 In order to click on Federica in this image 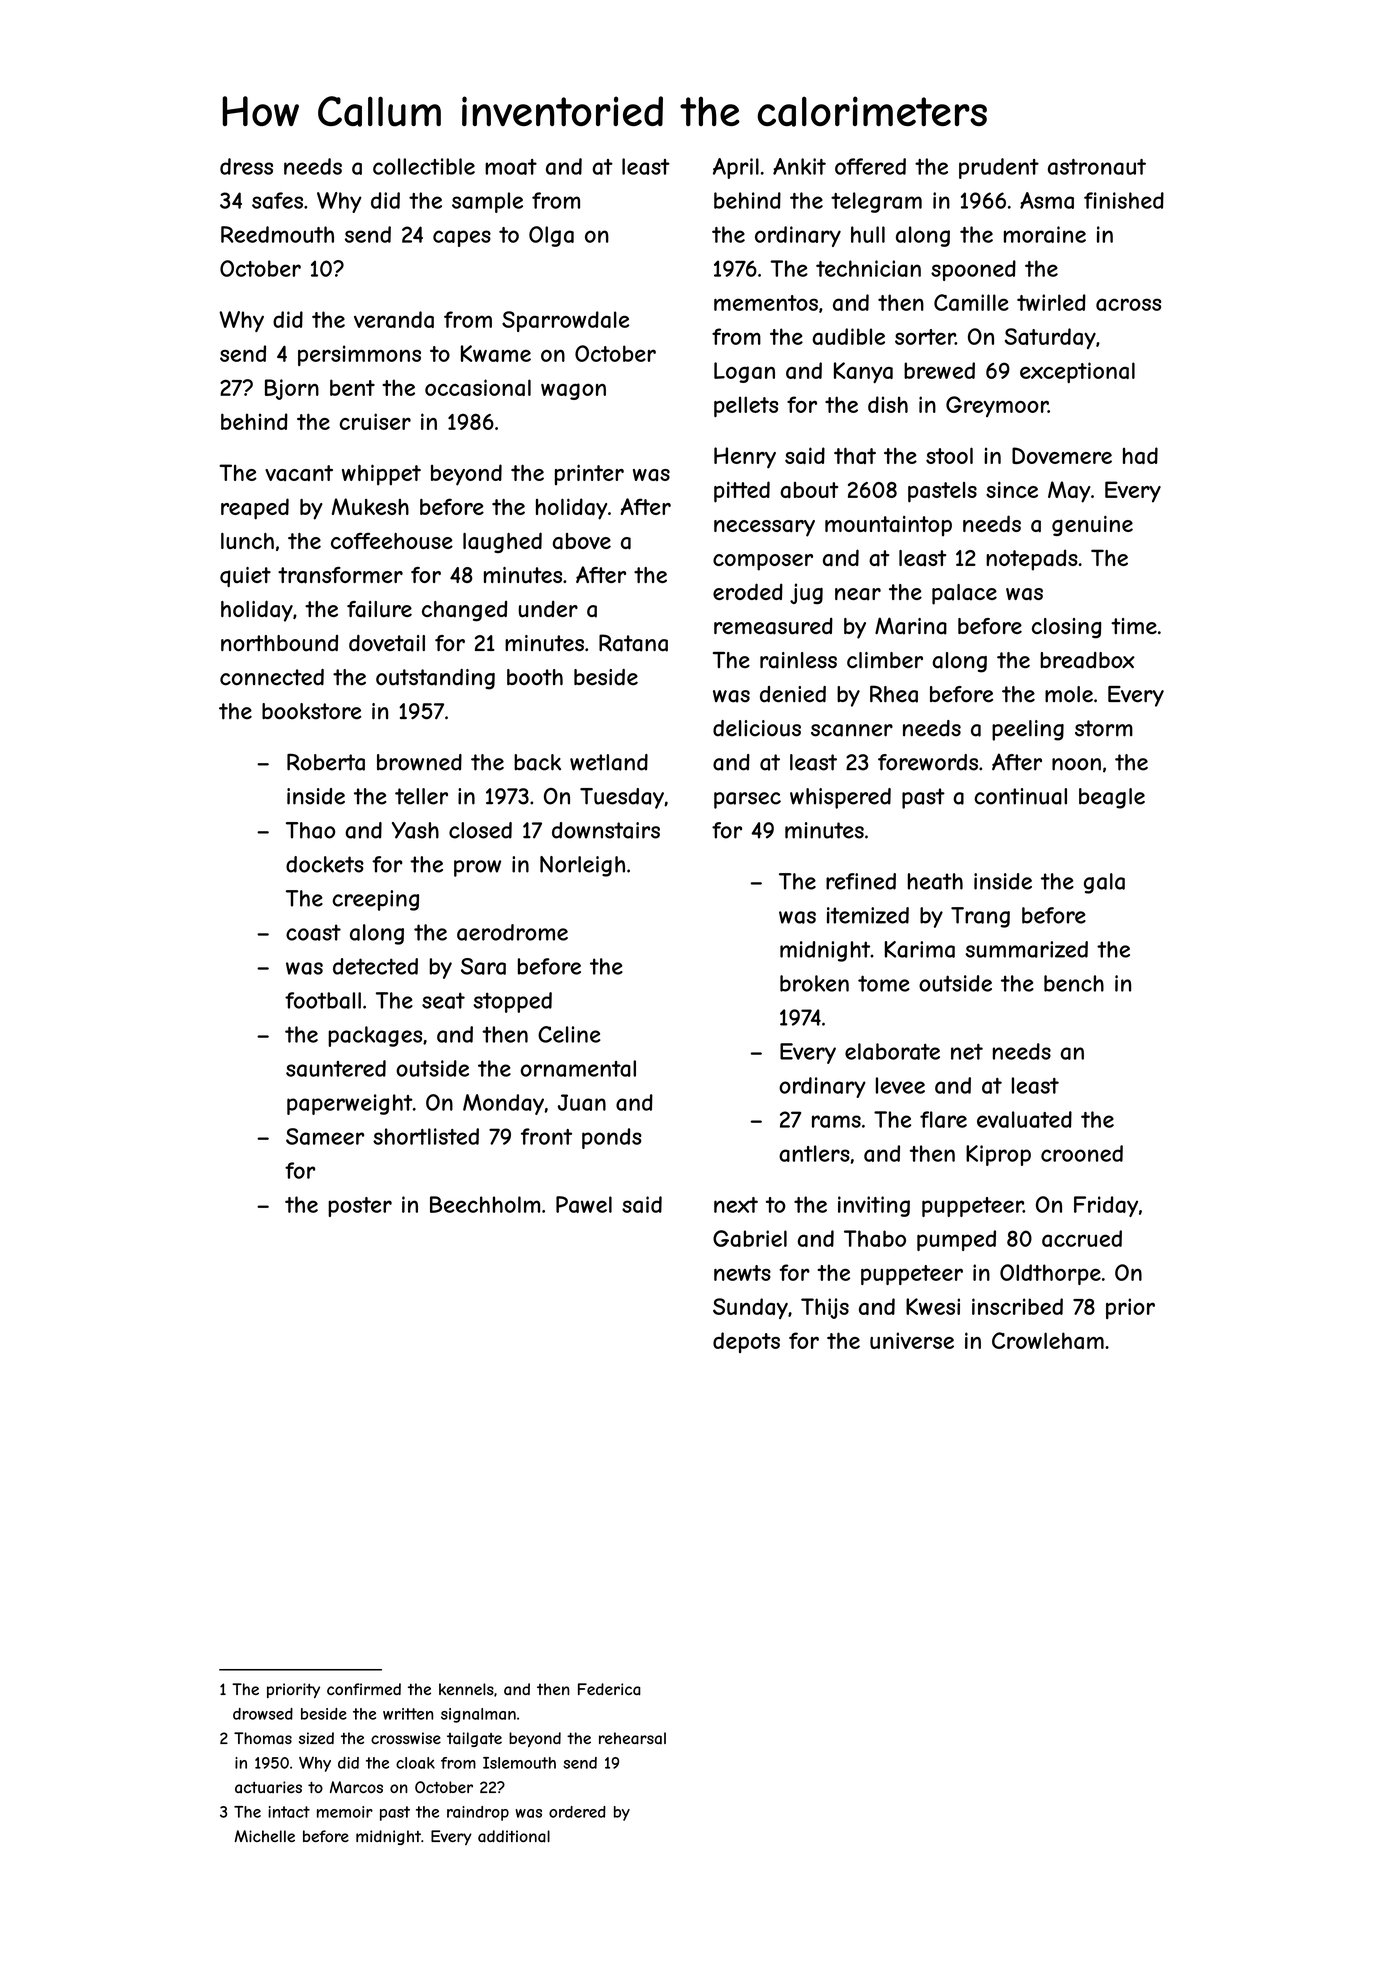, I will do `click(609, 1689)`.
